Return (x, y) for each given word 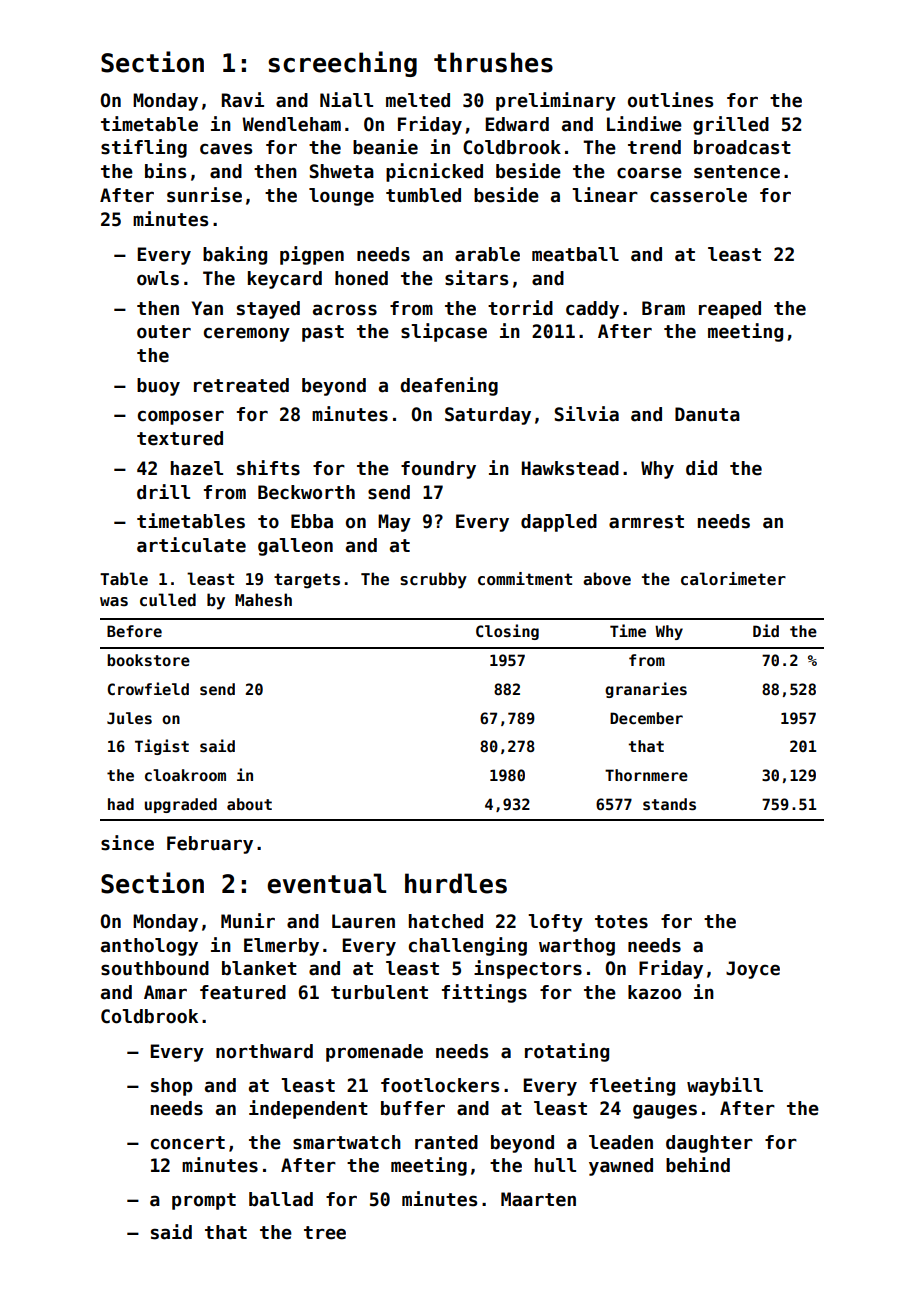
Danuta (707, 414)
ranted (446, 1142)
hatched (446, 921)
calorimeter (733, 579)
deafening (449, 386)
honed (361, 278)
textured (180, 438)
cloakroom (185, 775)
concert (188, 1143)
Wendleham (291, 124)
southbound (155, 968)
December (646, 718)
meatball (575, 254)
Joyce (753, 970)
